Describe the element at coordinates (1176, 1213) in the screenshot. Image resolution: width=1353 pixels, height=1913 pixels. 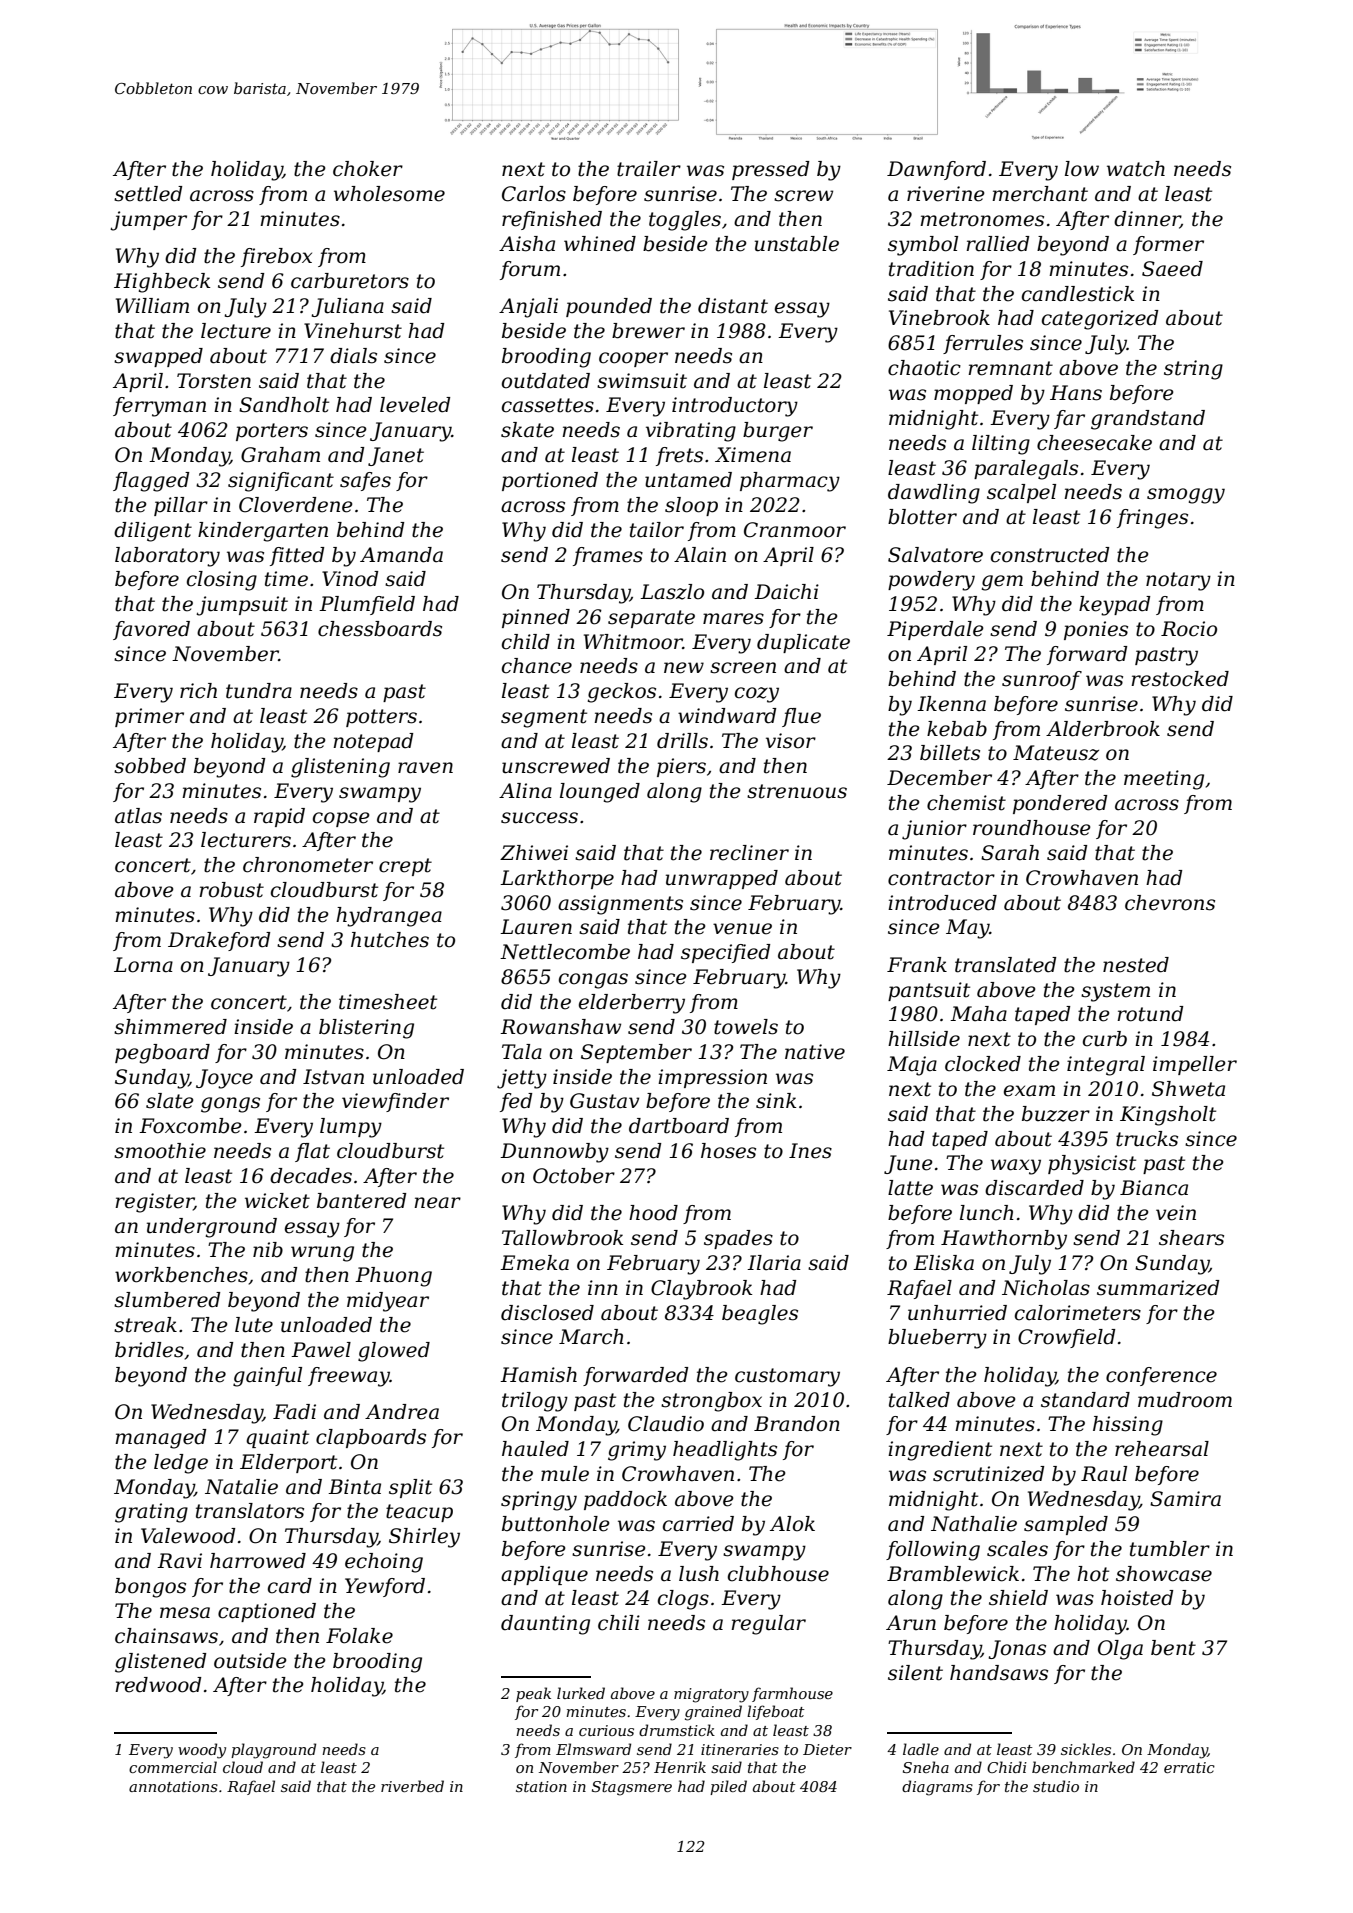
I see `vein` at that location.
